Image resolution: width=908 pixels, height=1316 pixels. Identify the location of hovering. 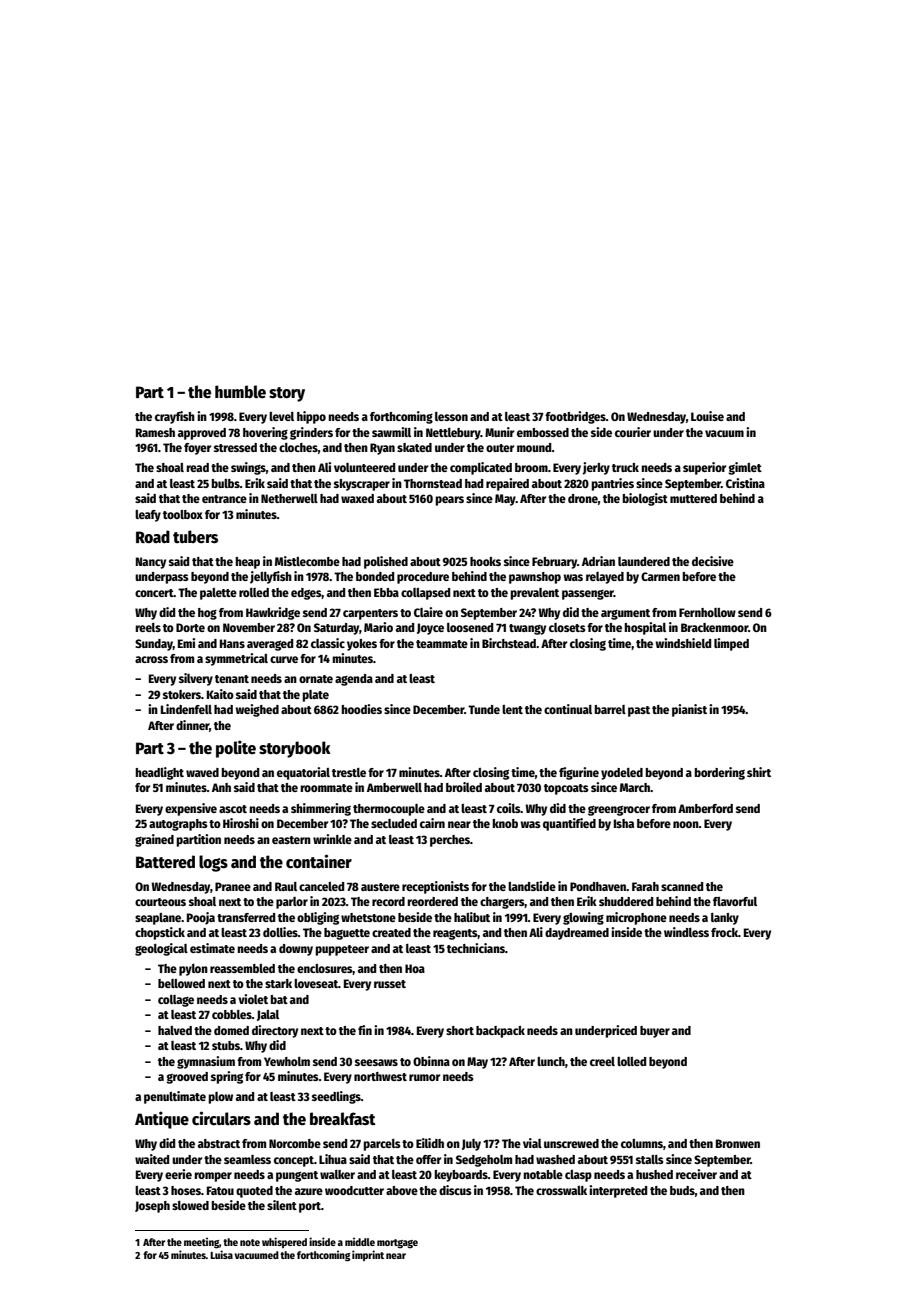
(265, 433).
